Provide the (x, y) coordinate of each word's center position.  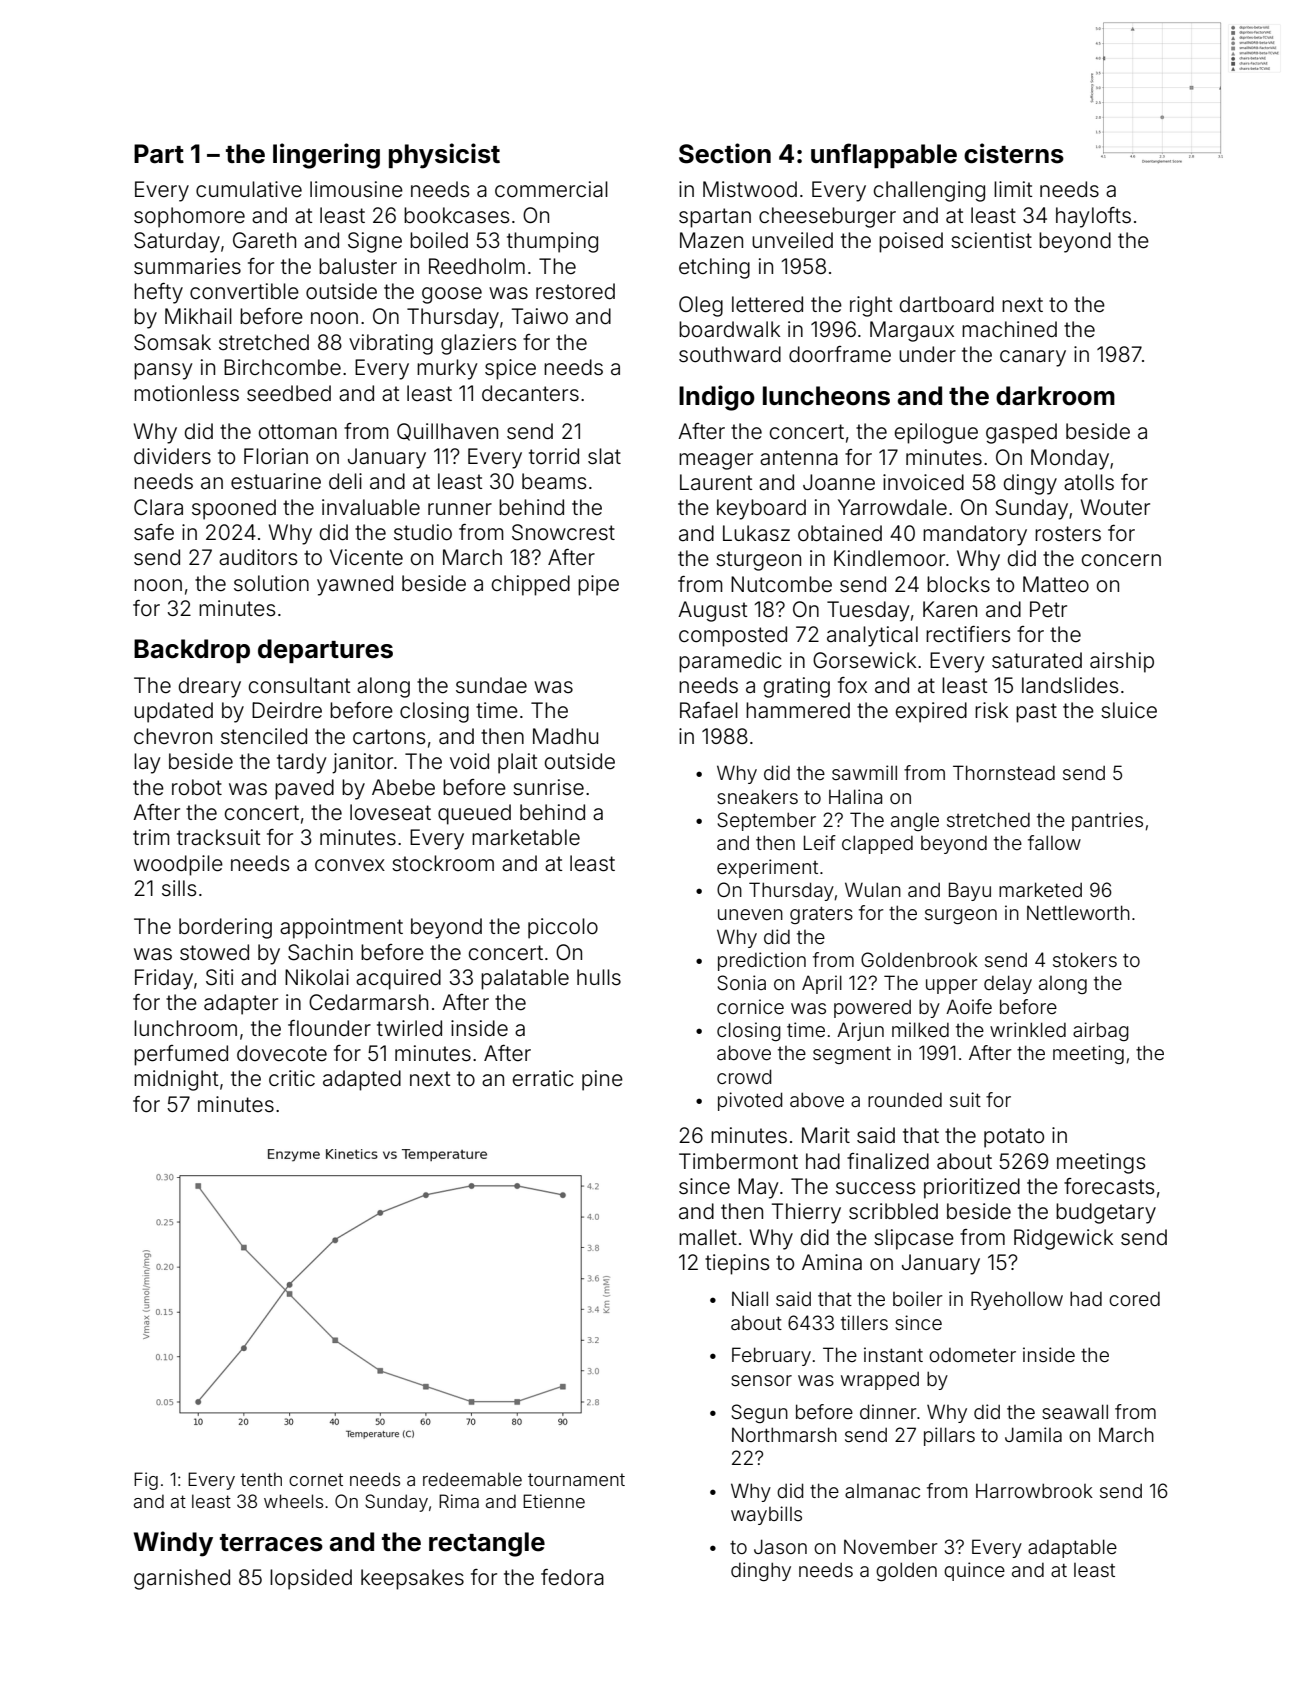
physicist (444, 156)
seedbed (289, 393)
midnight (176, 1080)
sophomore (189, 217)
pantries (1107, 821)
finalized (888, 1161)
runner (460, 509)
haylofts (1093, 217)
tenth (261, 1479)
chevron (173, 736)
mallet (708, 1237)
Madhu (565, 736)
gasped (1021, 433)
